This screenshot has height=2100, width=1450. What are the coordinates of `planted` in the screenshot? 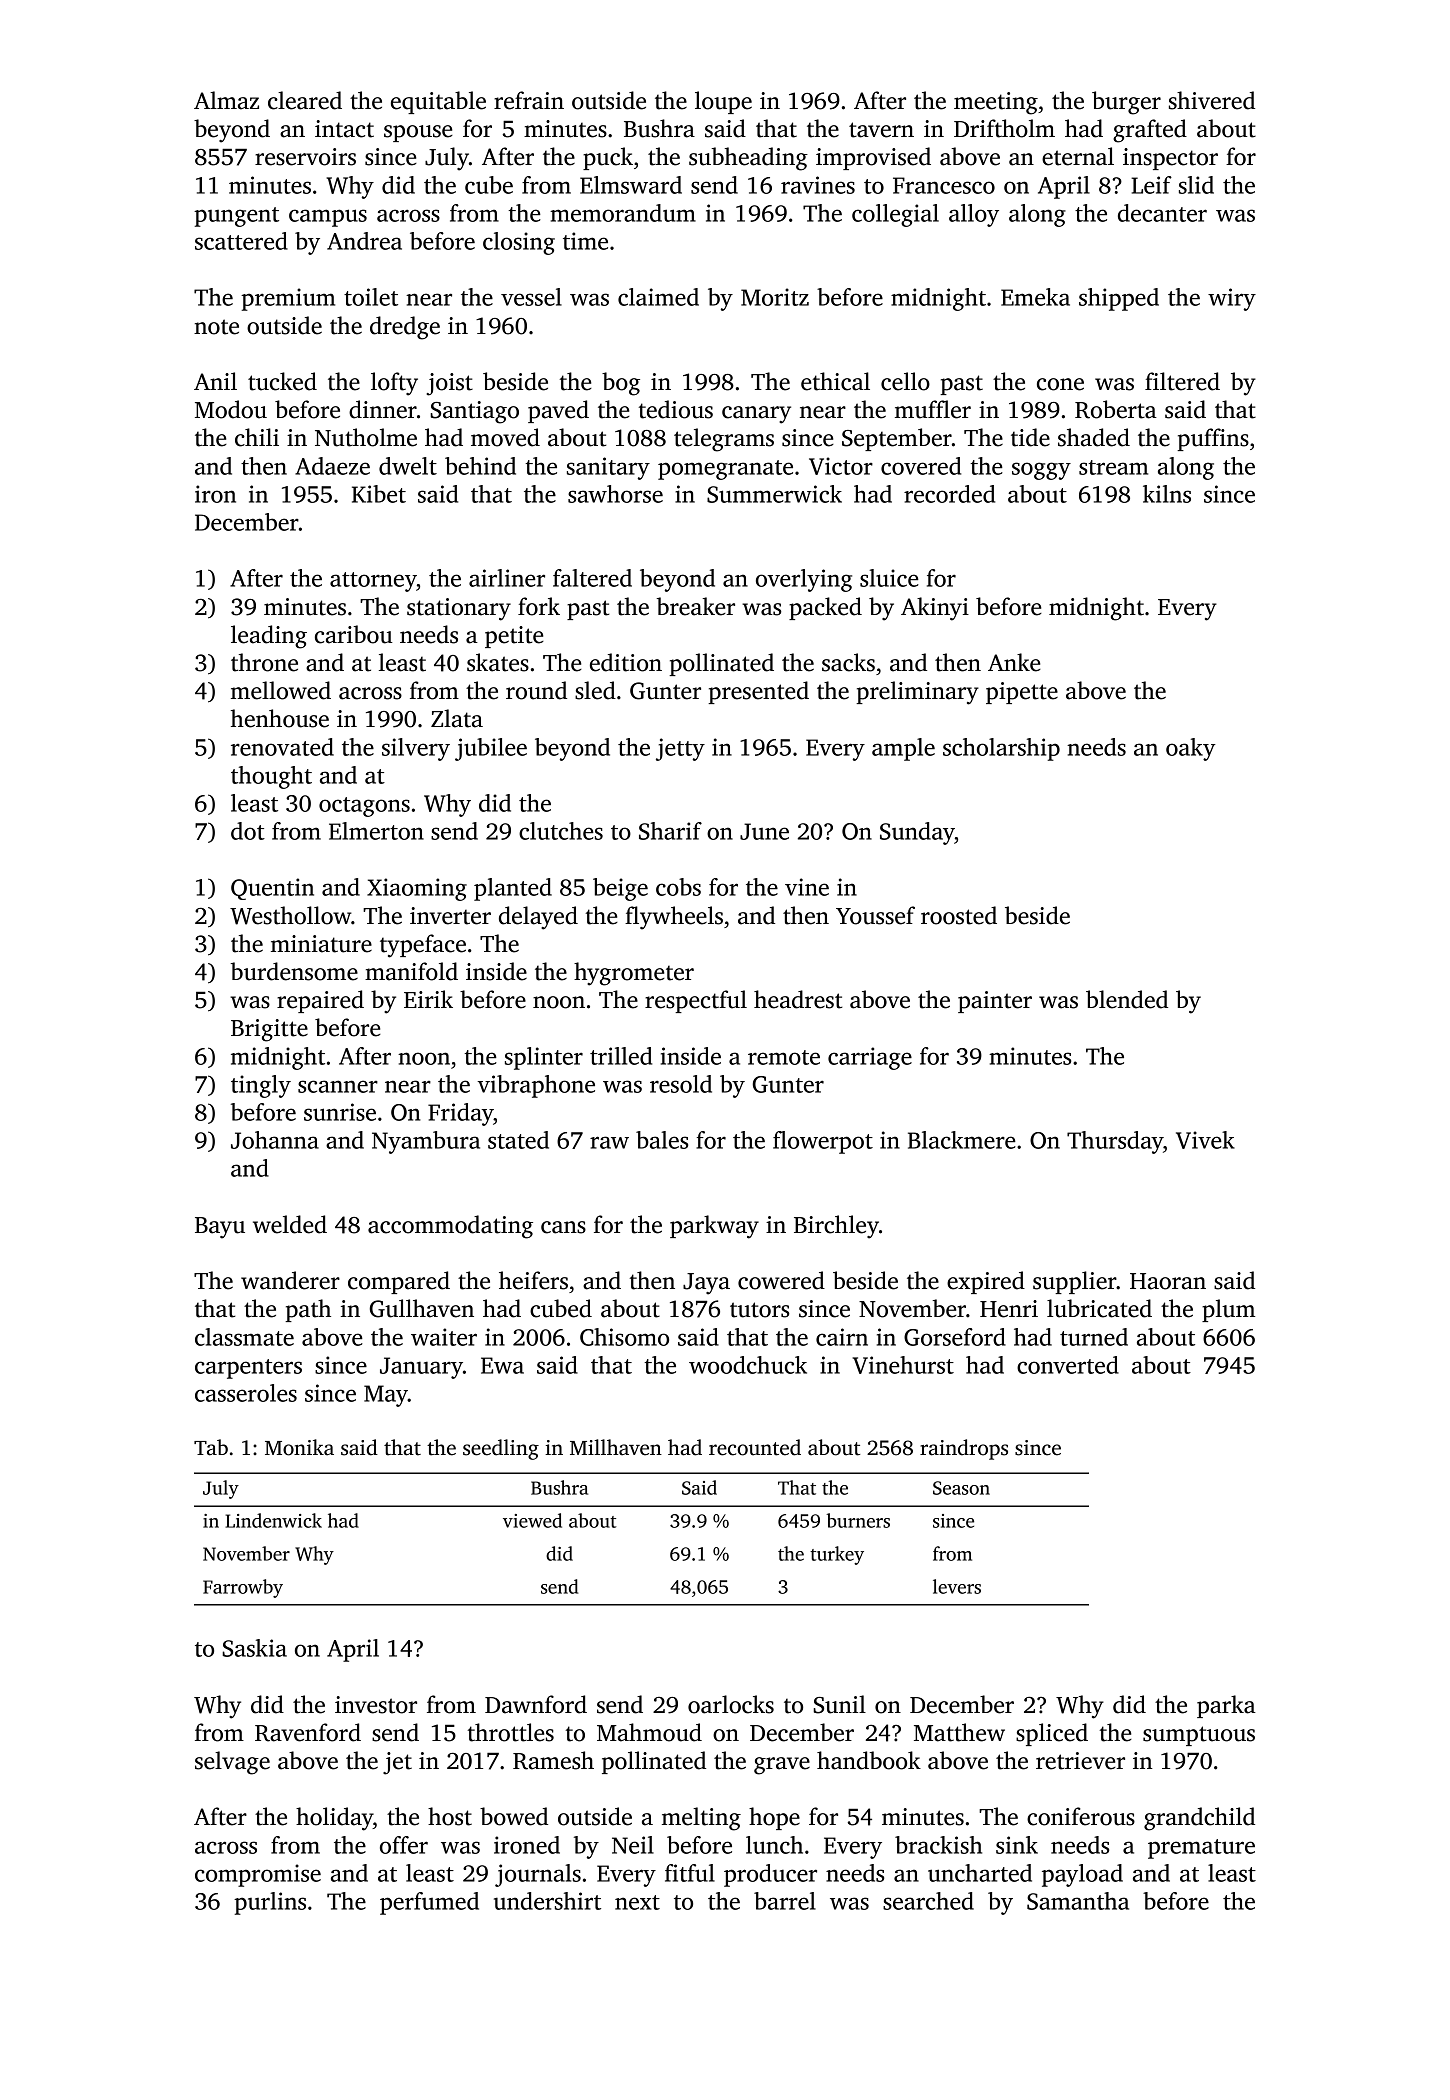 It's located at (513, 889).
